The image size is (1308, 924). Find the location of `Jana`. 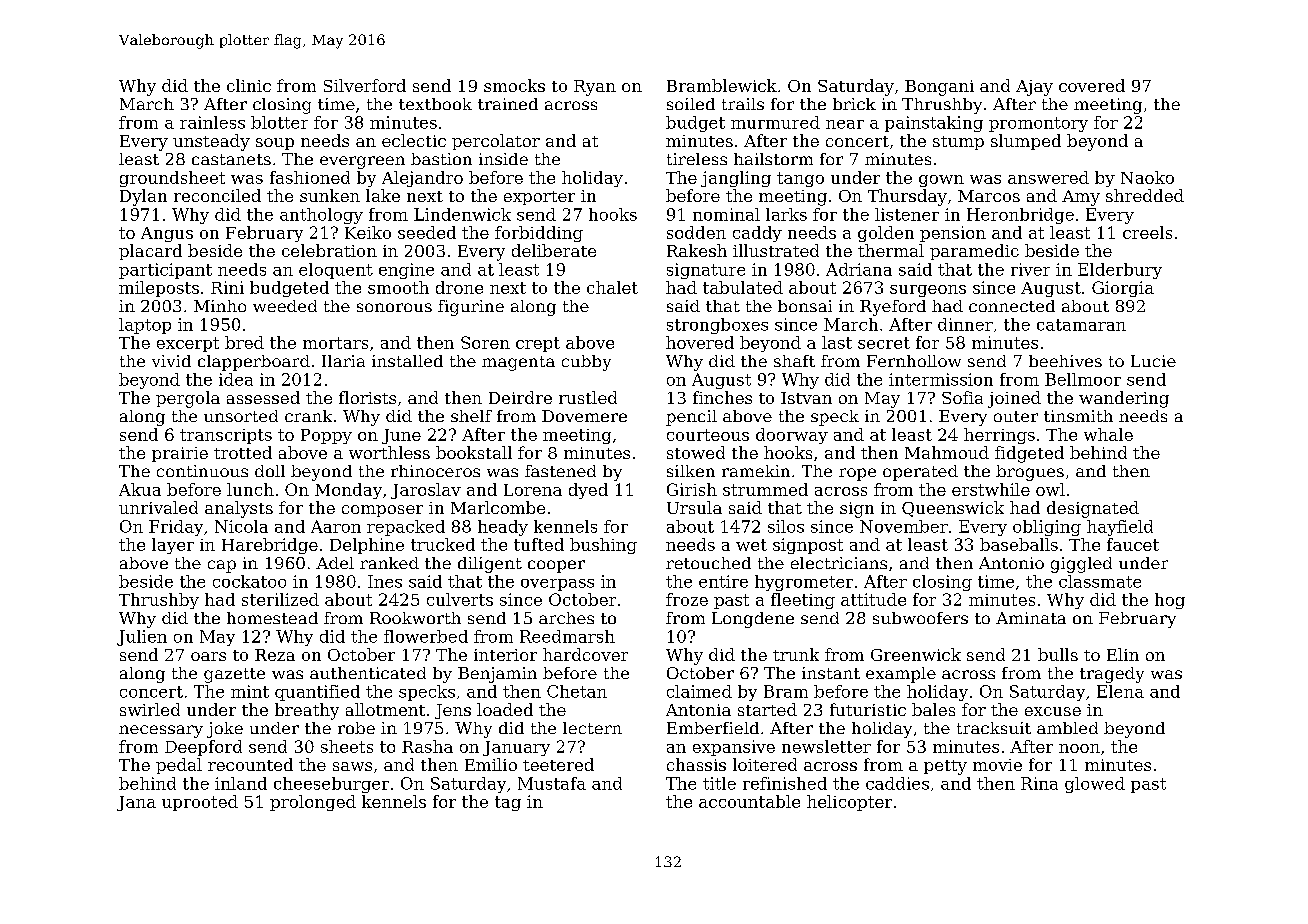

Jana is located at coordinates (136, 803).
